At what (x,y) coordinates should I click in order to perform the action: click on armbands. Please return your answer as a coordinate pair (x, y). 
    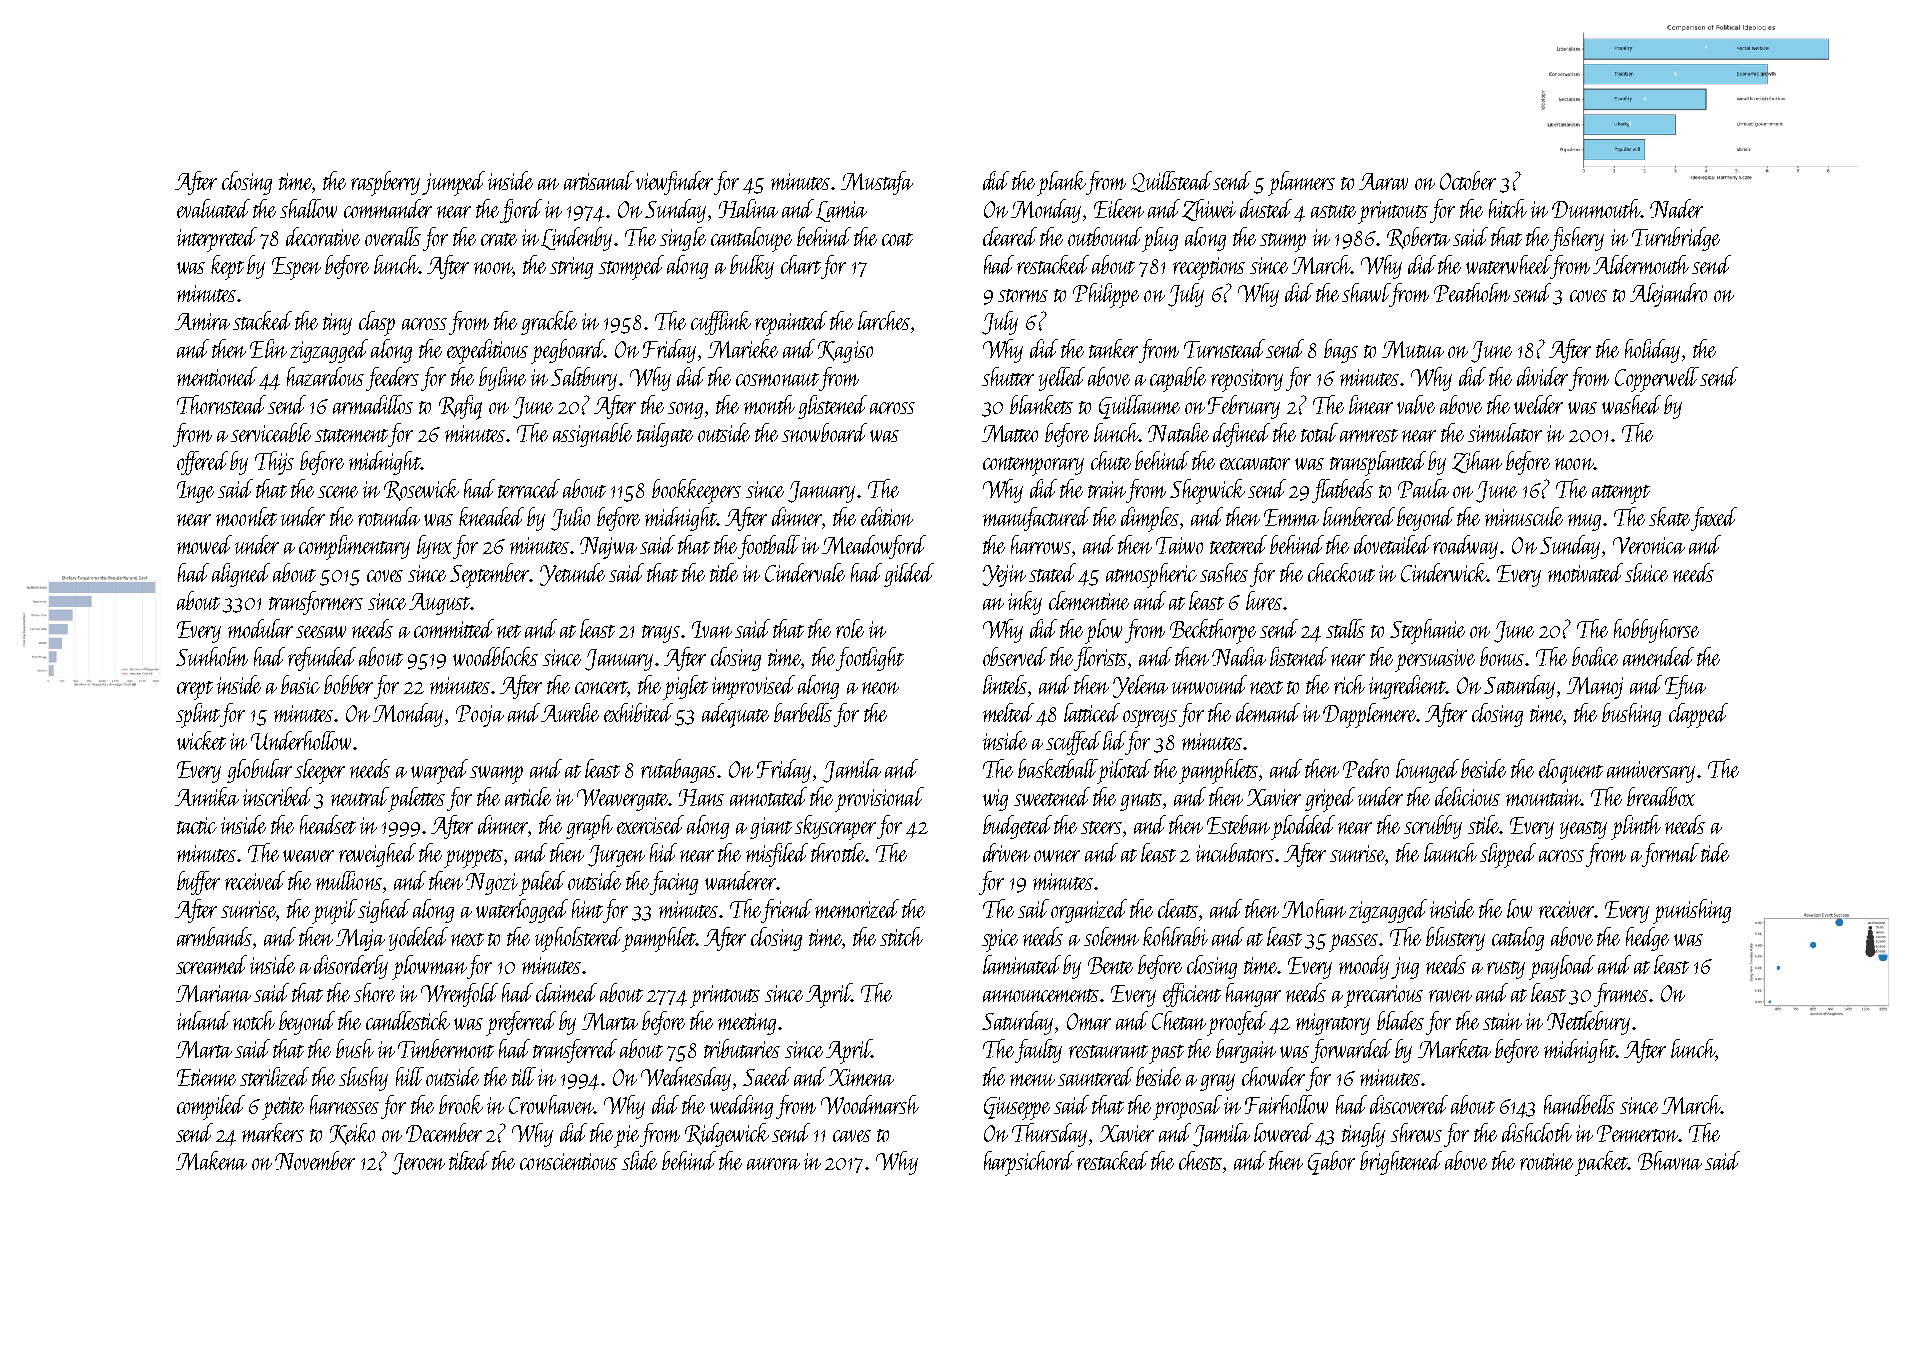
    Looking at the image, I should click on (214, 936).
